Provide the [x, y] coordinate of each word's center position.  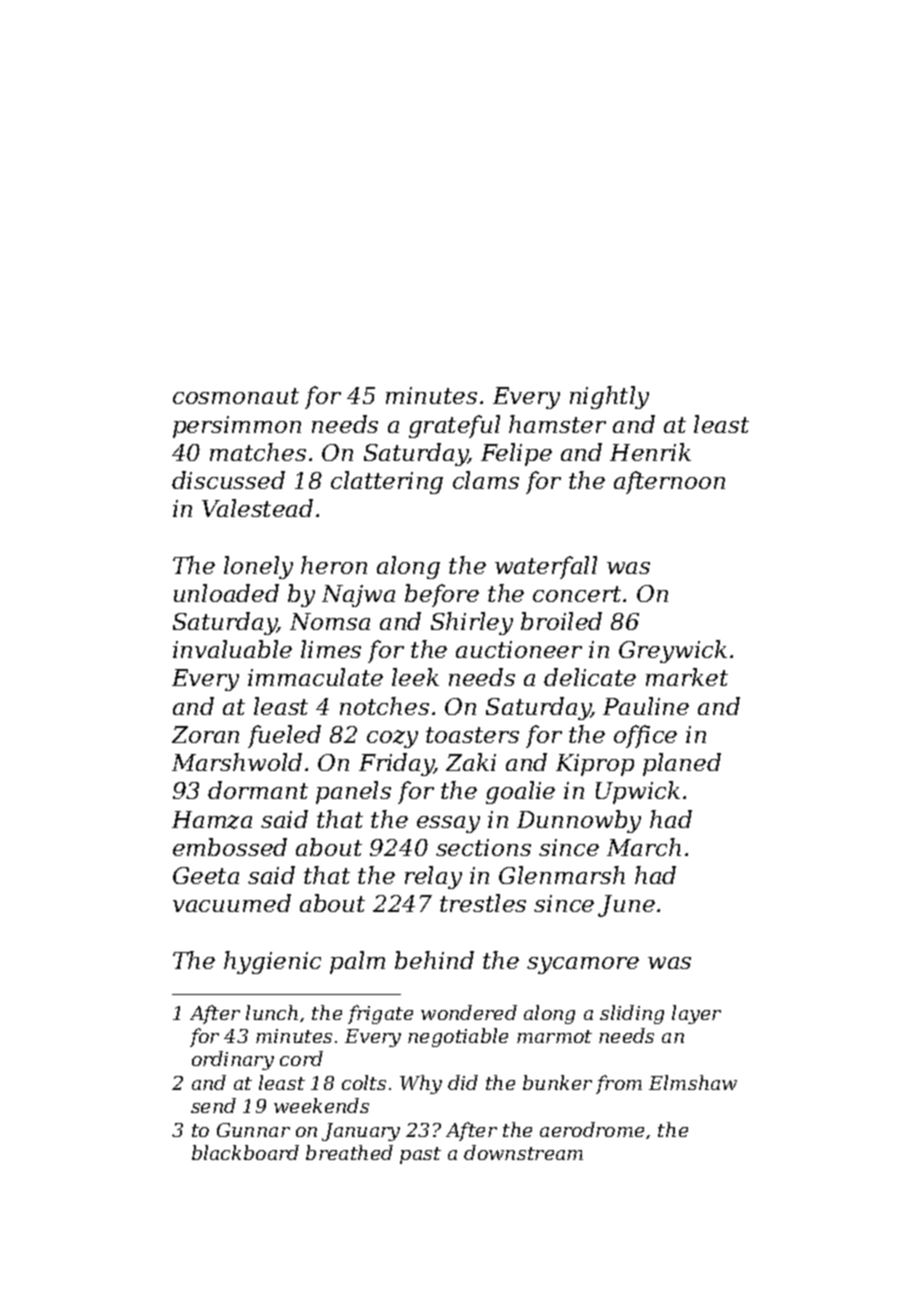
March [644, 847]
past [420, 1155]
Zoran [205, 734]
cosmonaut [236, 396]
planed [682, 764]
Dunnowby [579, 821]
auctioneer [519, 649]
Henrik [650, 452]
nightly [609, 397]
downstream [523, 1152]
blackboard [245, 1152]
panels [353, 792]
